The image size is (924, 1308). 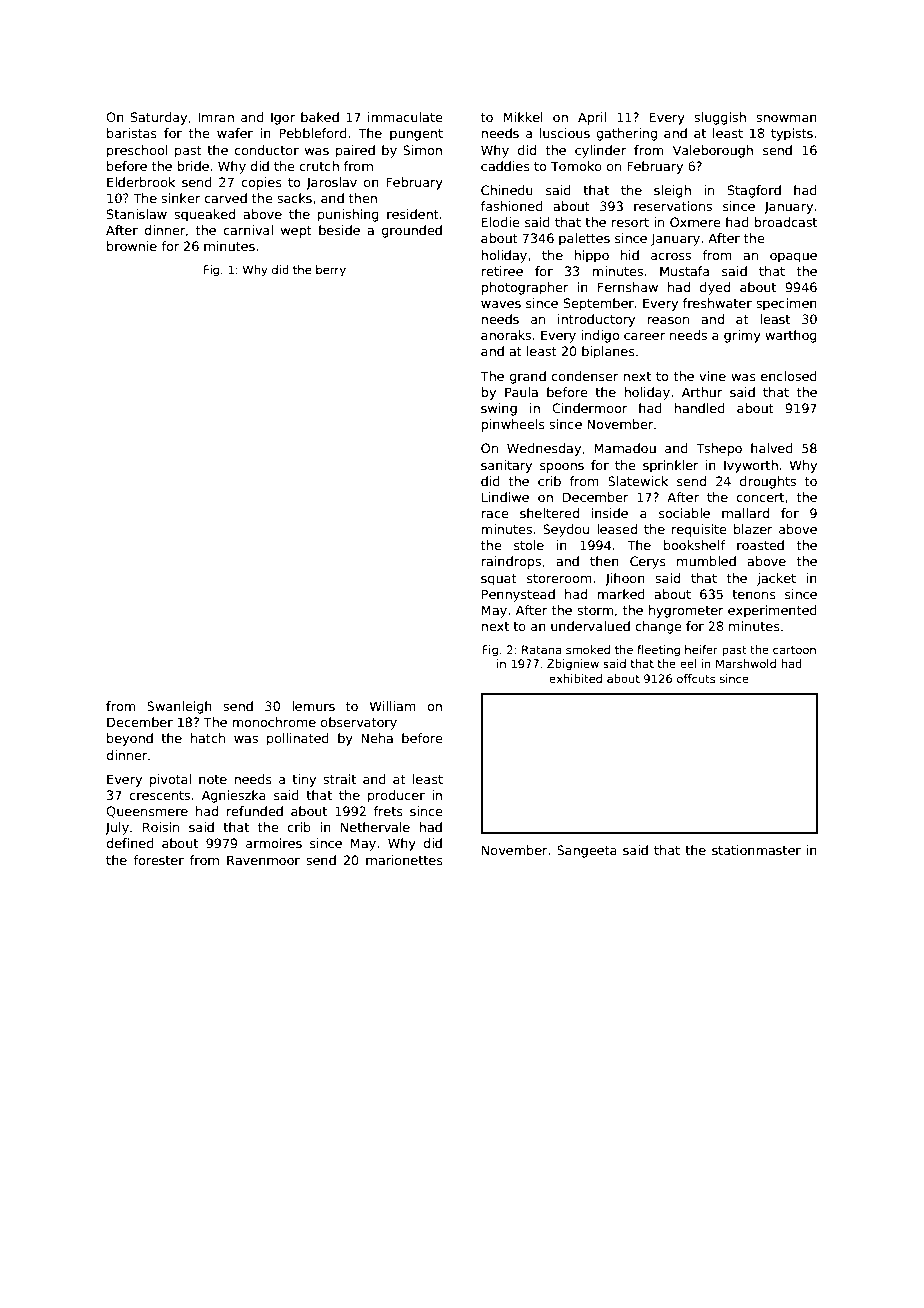 What do you see at coordinates (592, 118) in the screenshot?
I see `April` at bounding box center [592, 118].
